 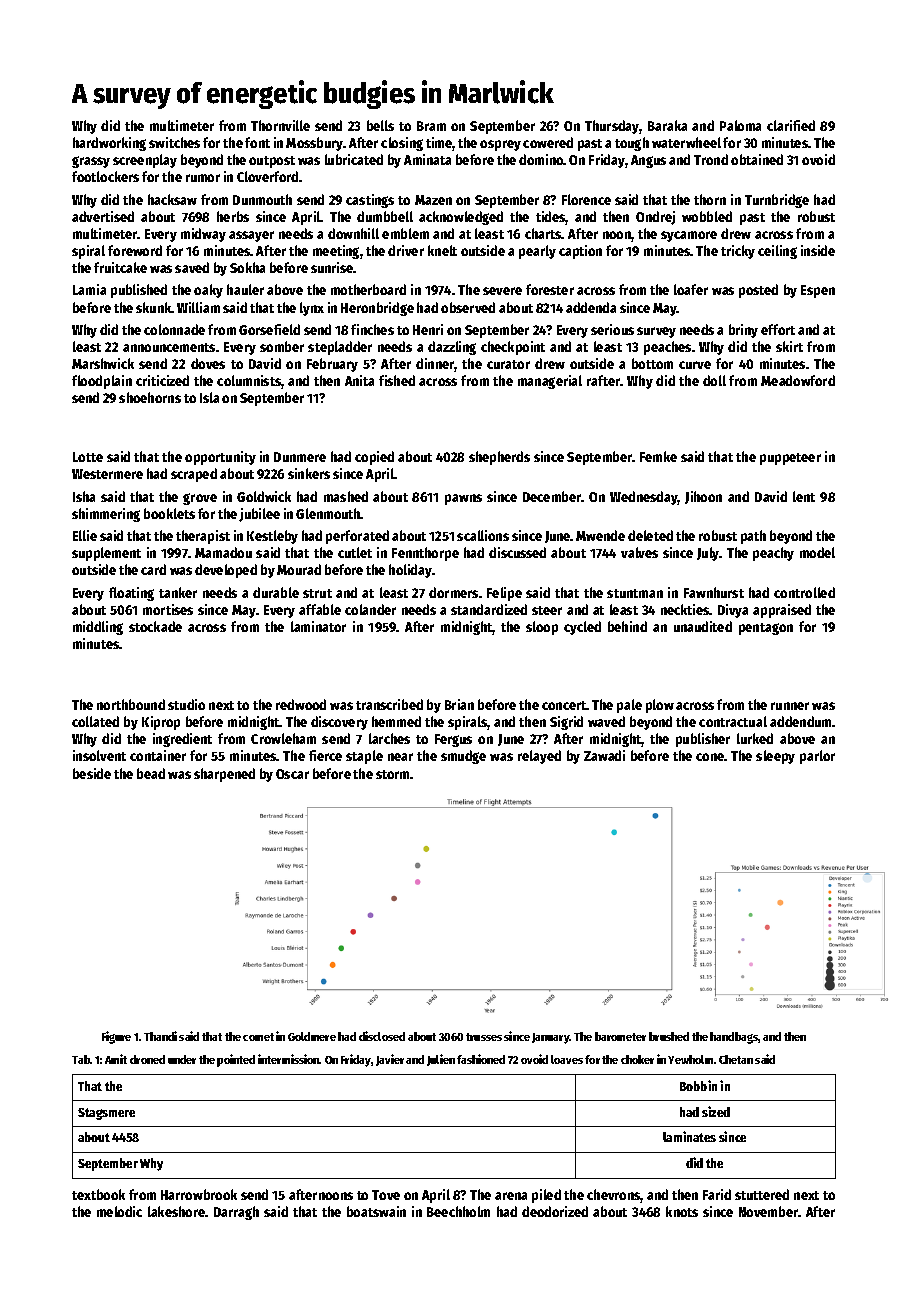 What do you see at coordinates (442, 250) in the screenshot?
I see `knelt` at bounding box center [442, 250].
